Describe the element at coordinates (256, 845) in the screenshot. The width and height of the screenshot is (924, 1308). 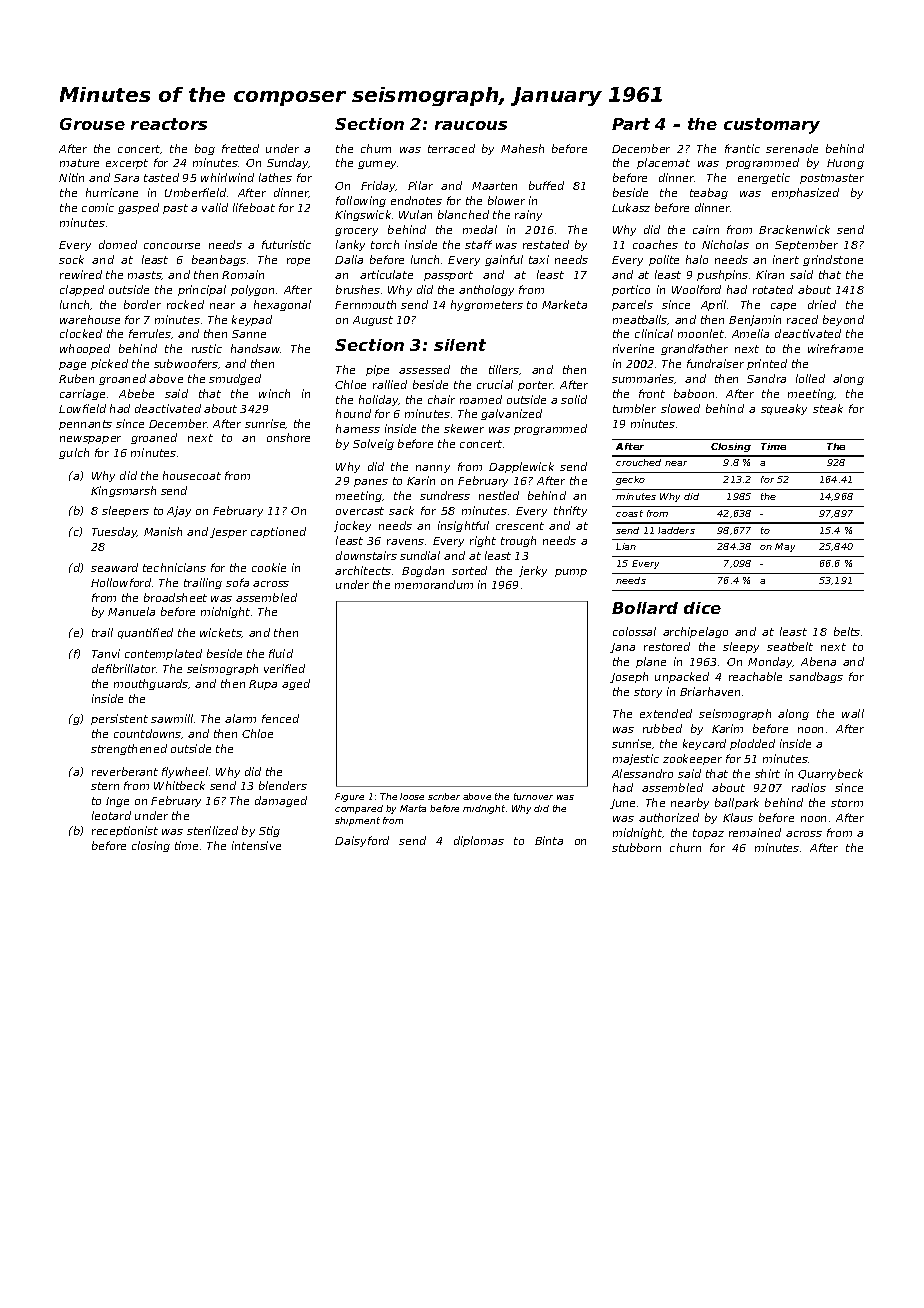
I see `intensive` at that location.
